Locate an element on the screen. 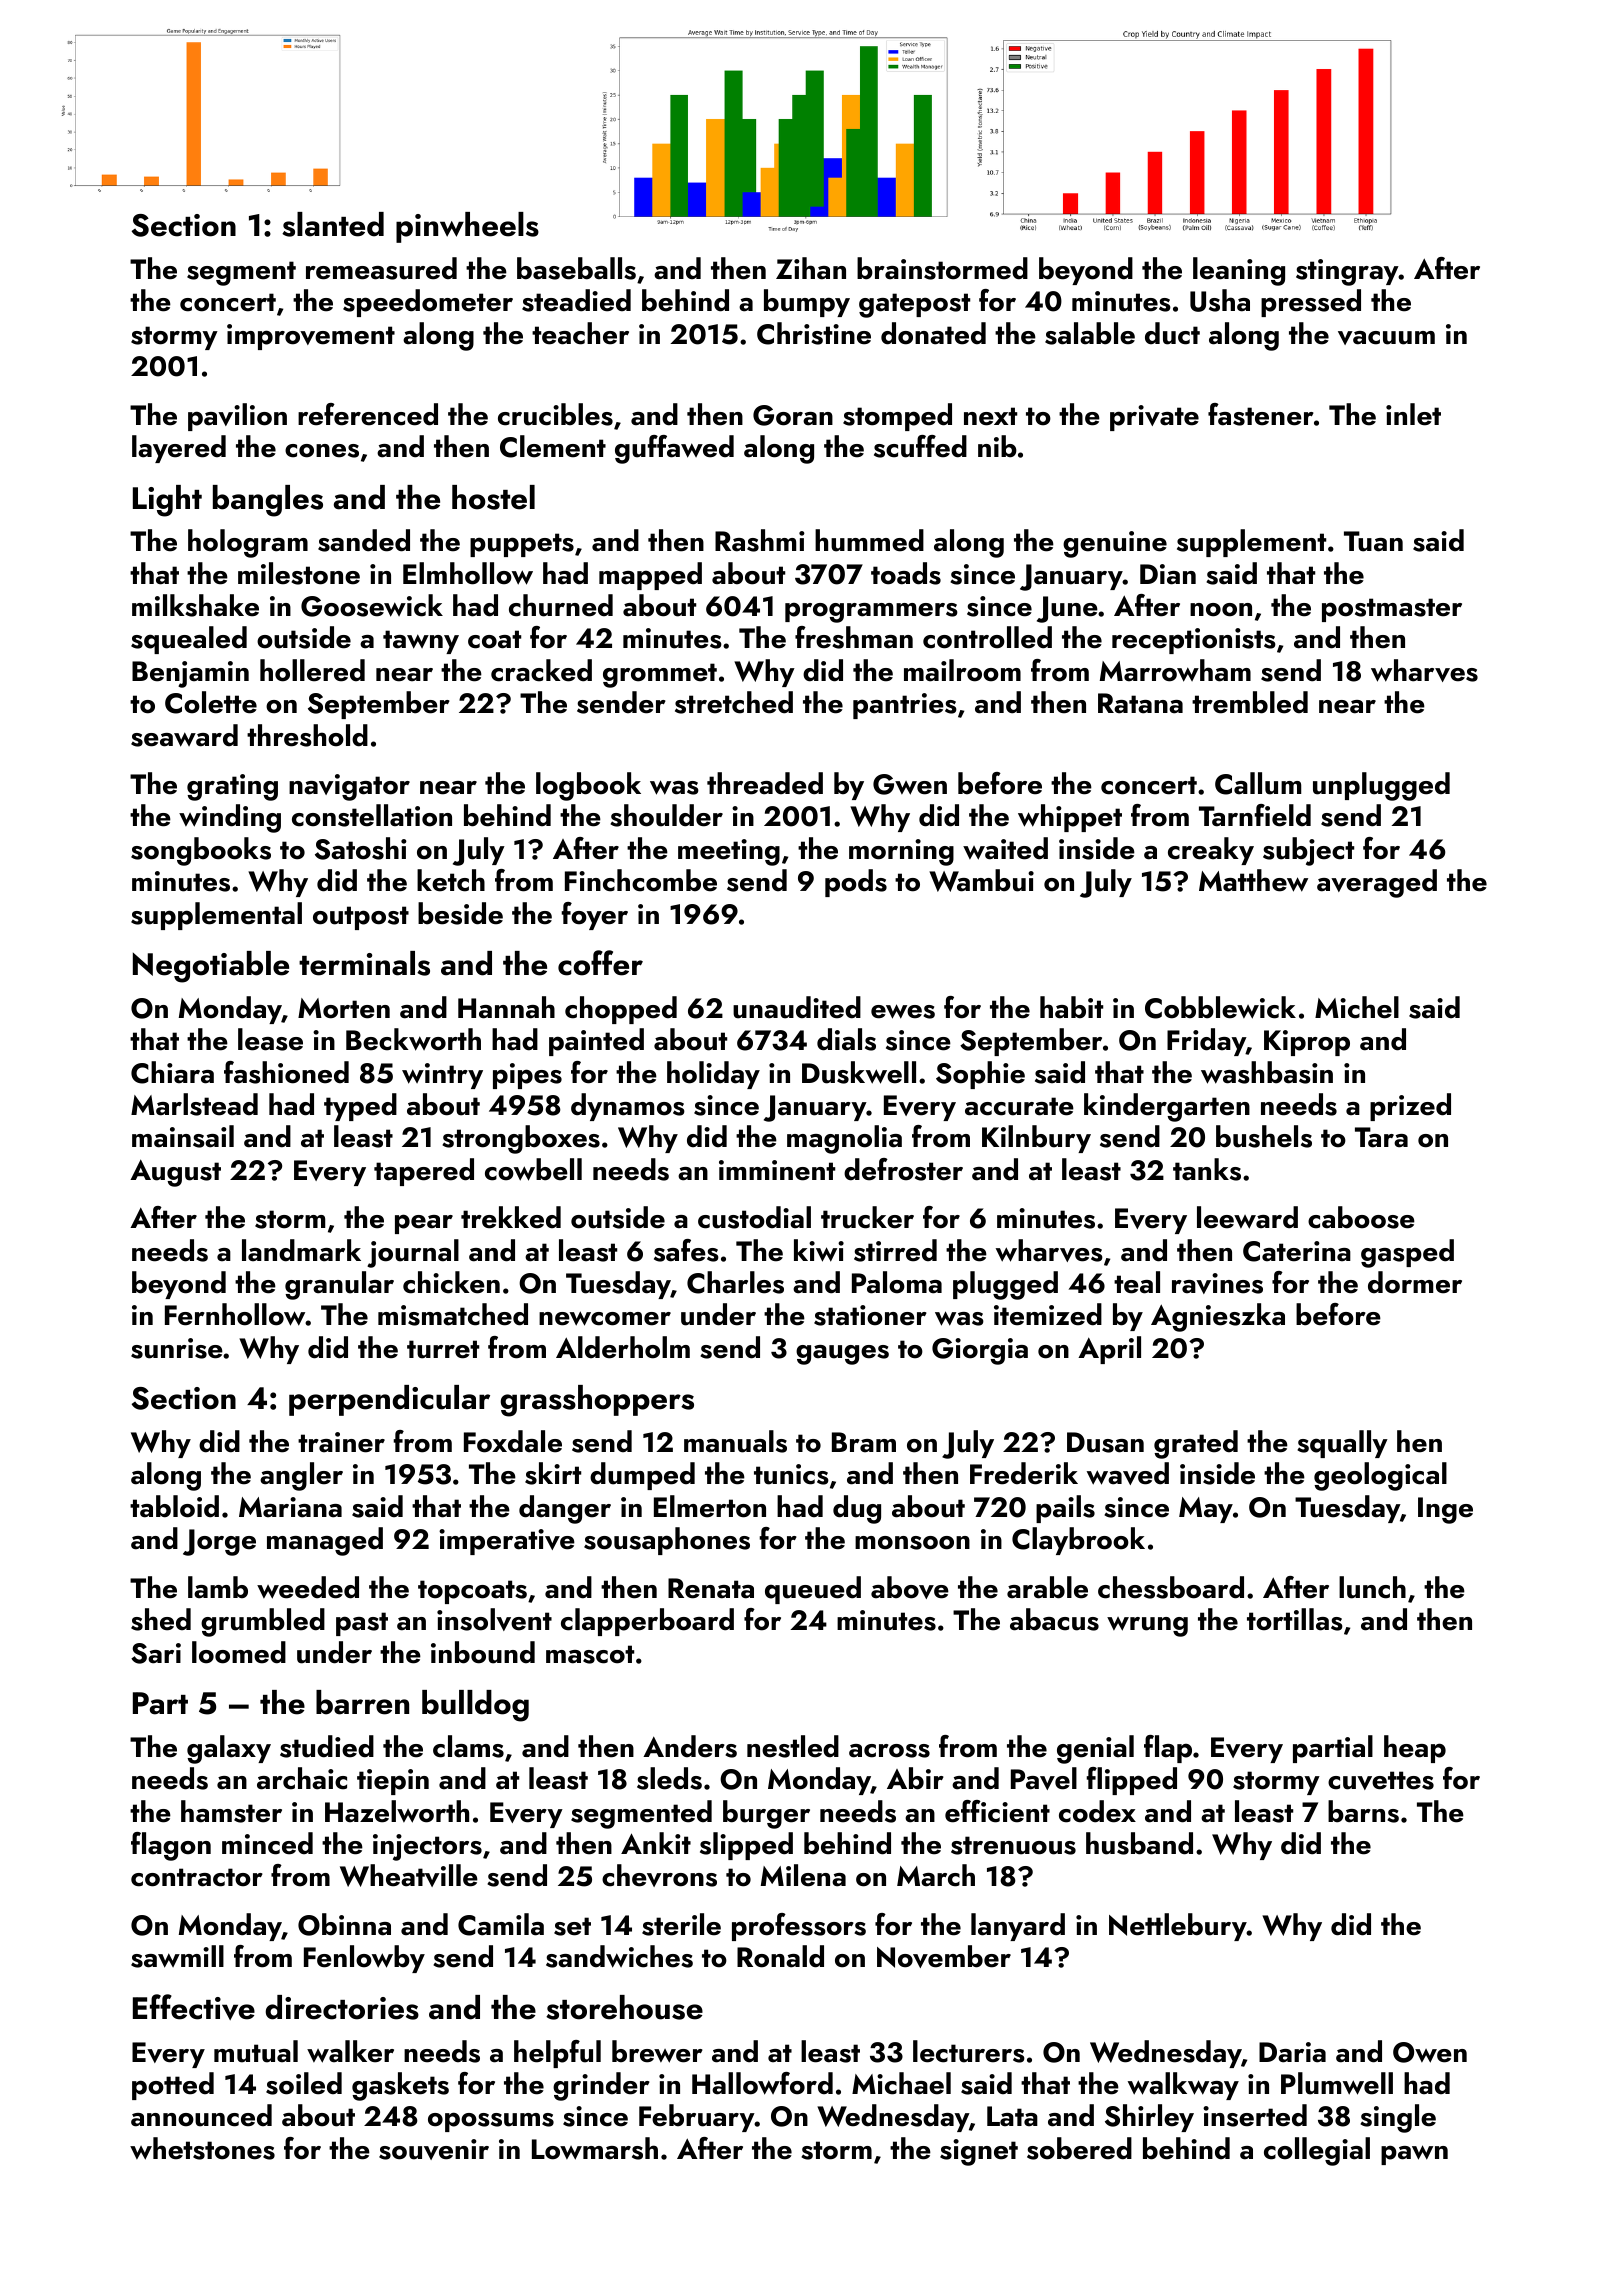 The height and width of the screenshot is (2292, 1620). sobered is located at coordinates (1079, 2148).
